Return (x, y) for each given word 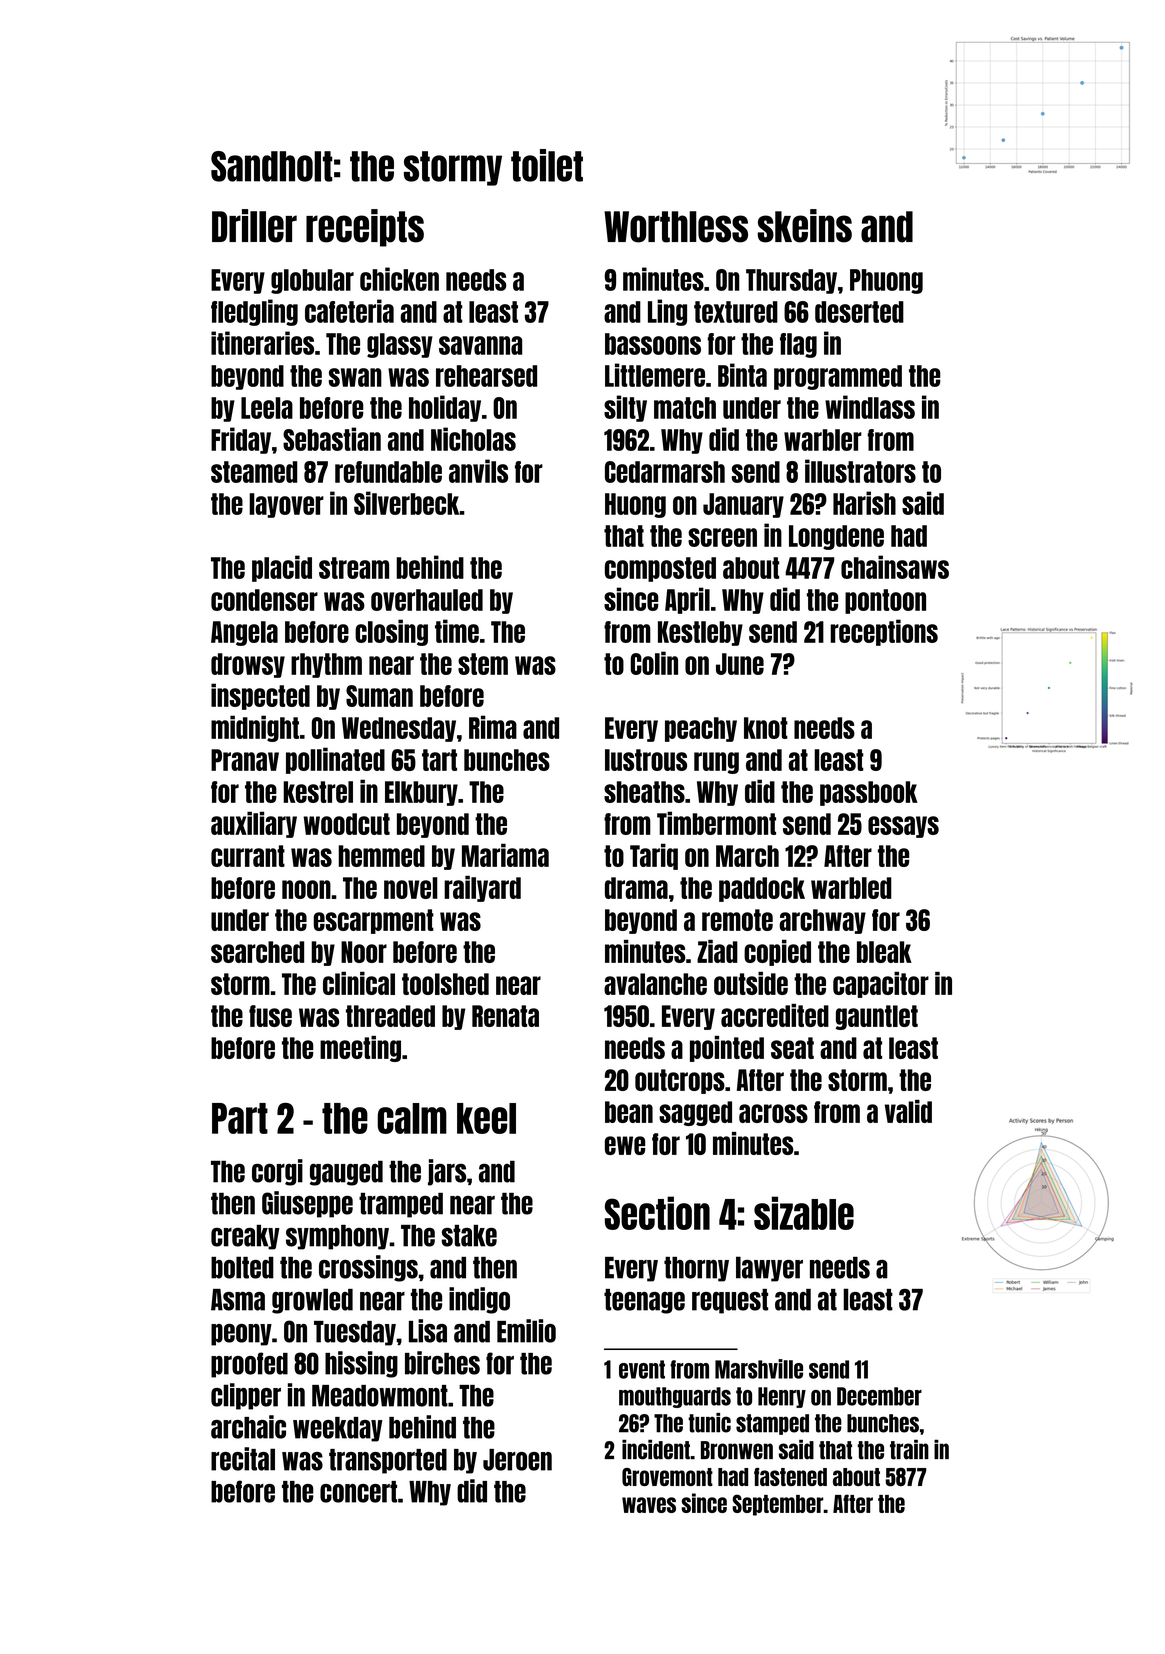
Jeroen (517, 1460)
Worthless (676, 227)
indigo (479, 1300)
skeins (805, 226)
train (909, 1449)
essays (903, 827)
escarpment (374, 921)
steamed (254, 472)
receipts (365, 228)
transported (388, 1461)
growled (312, 1301)
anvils (478, 471)
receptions (884, 632)
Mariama (505, 855)
